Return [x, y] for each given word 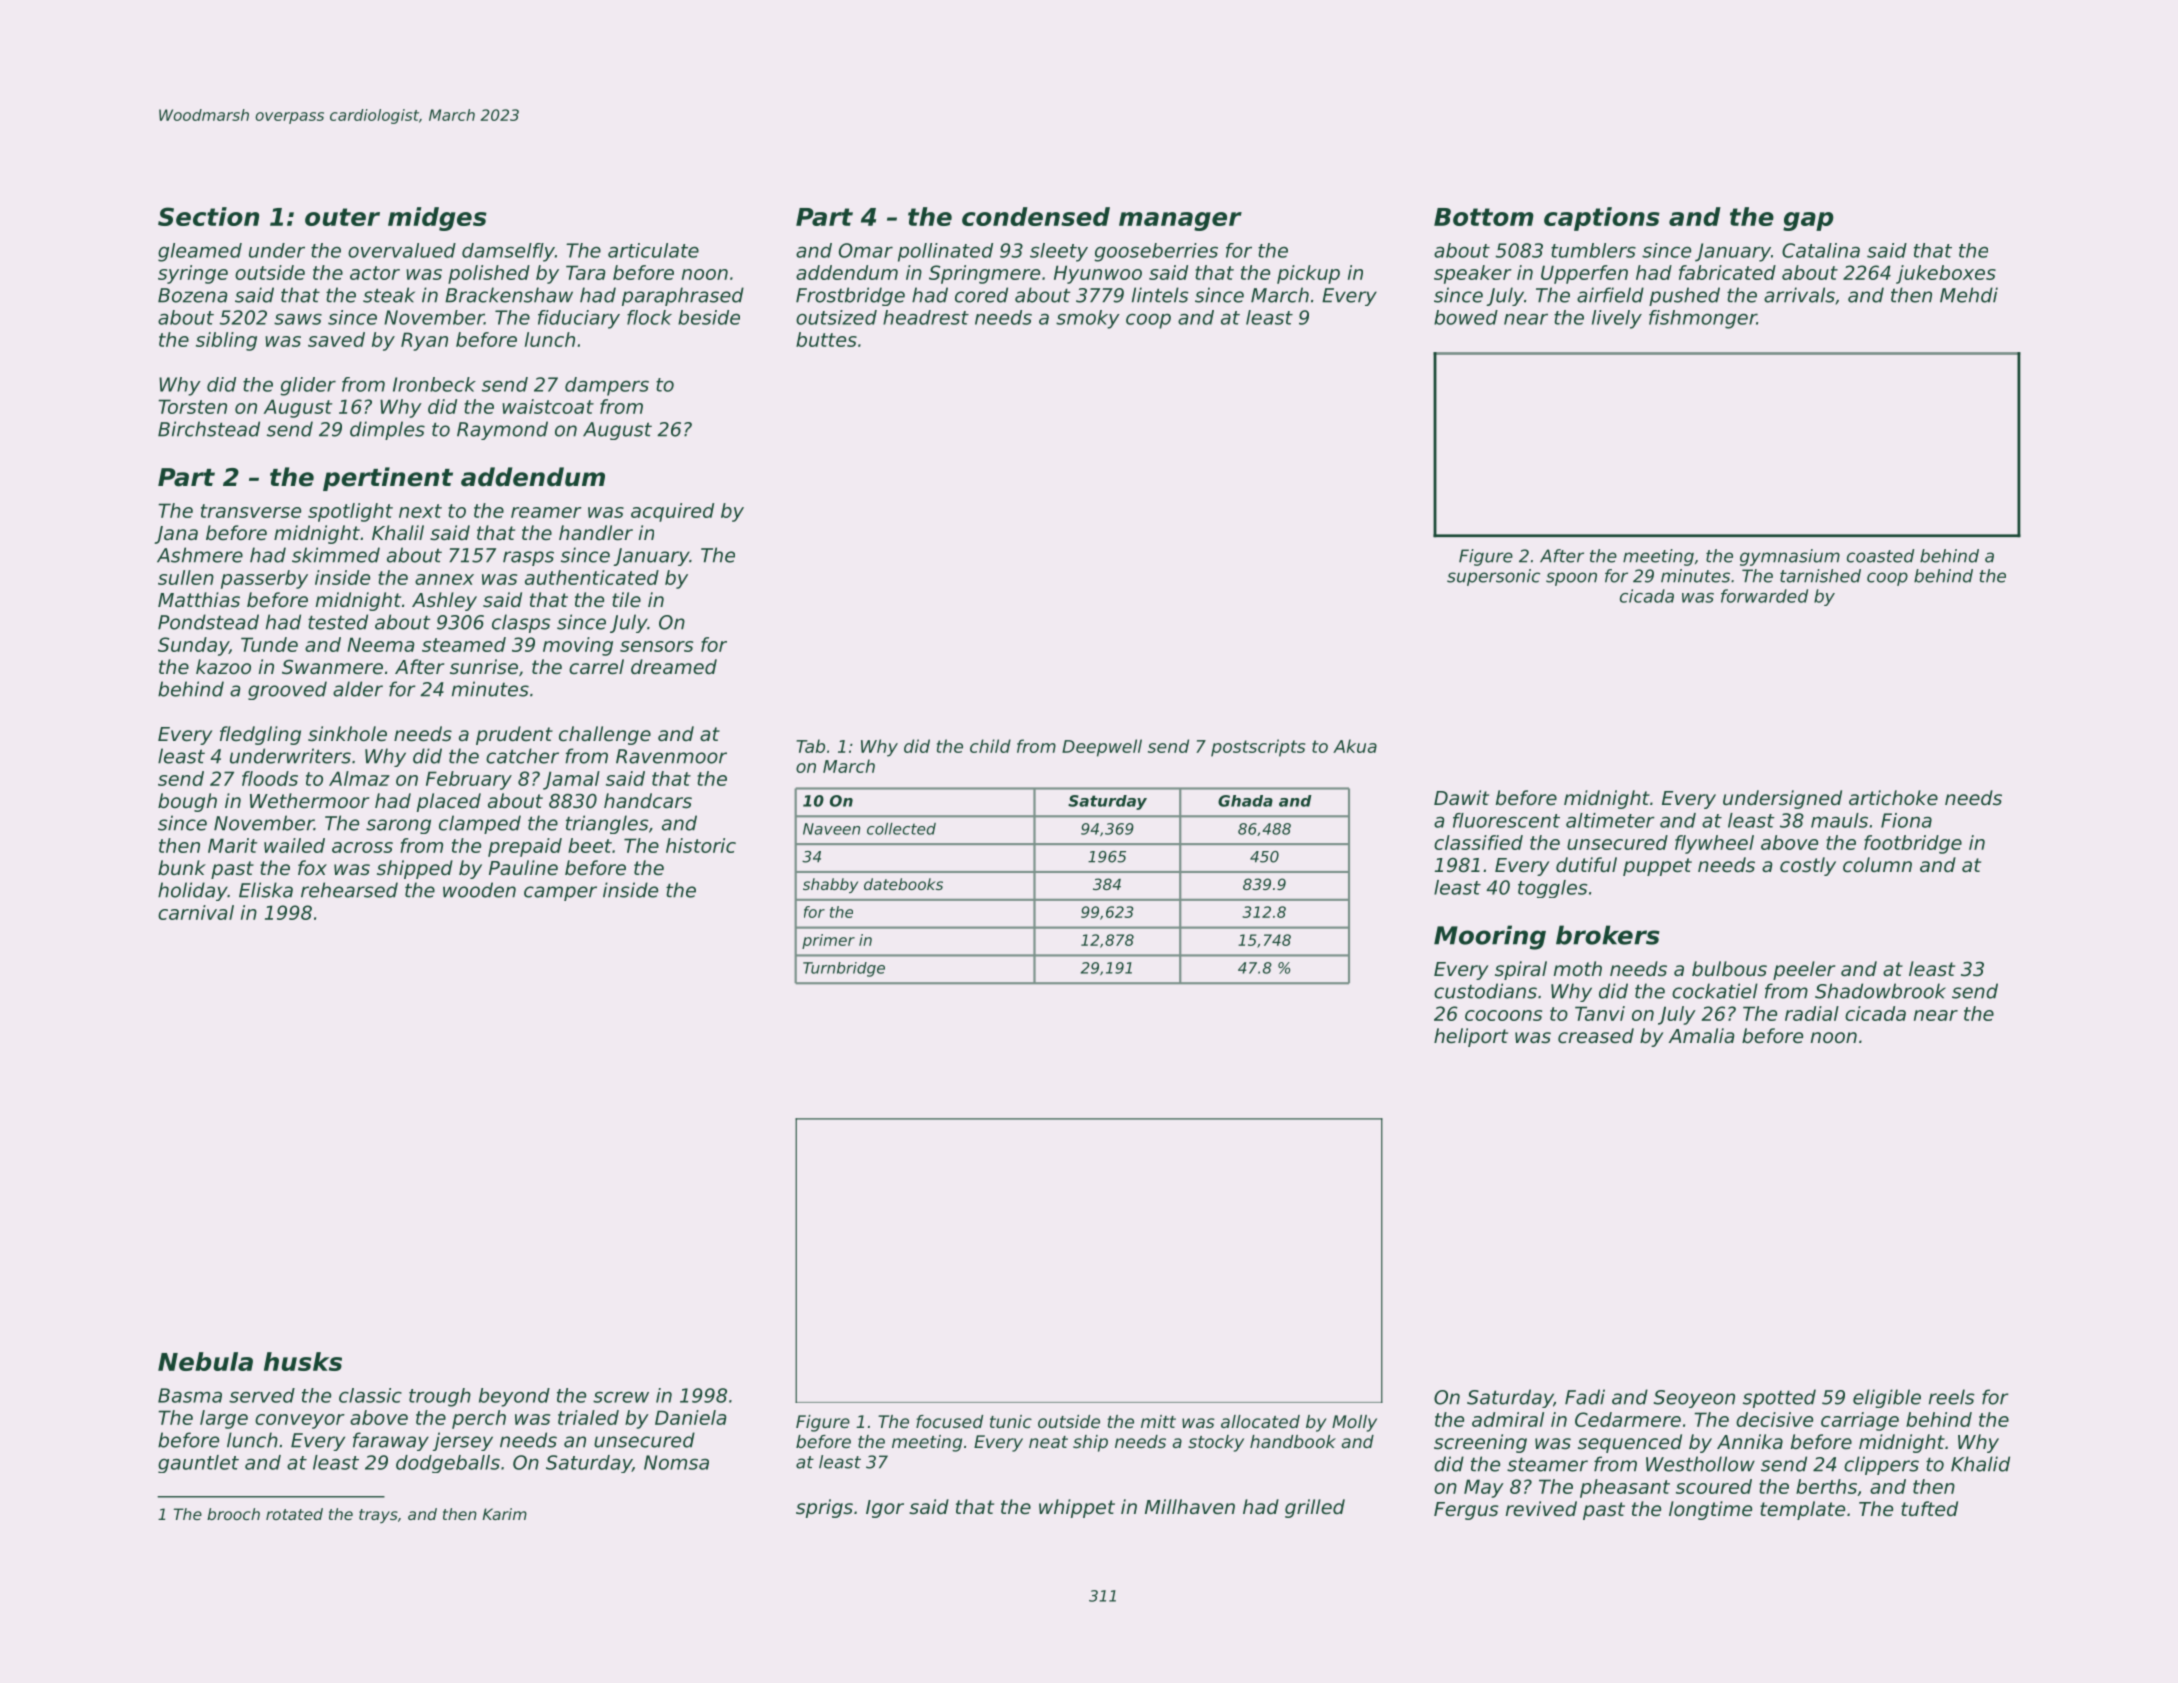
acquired [672, 512]
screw [621, 1397]
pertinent [388, 479]
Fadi [1585, 1397]
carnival [196, 912]
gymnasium [1790, 557]
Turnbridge [844, 969]
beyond [514, 1397]
